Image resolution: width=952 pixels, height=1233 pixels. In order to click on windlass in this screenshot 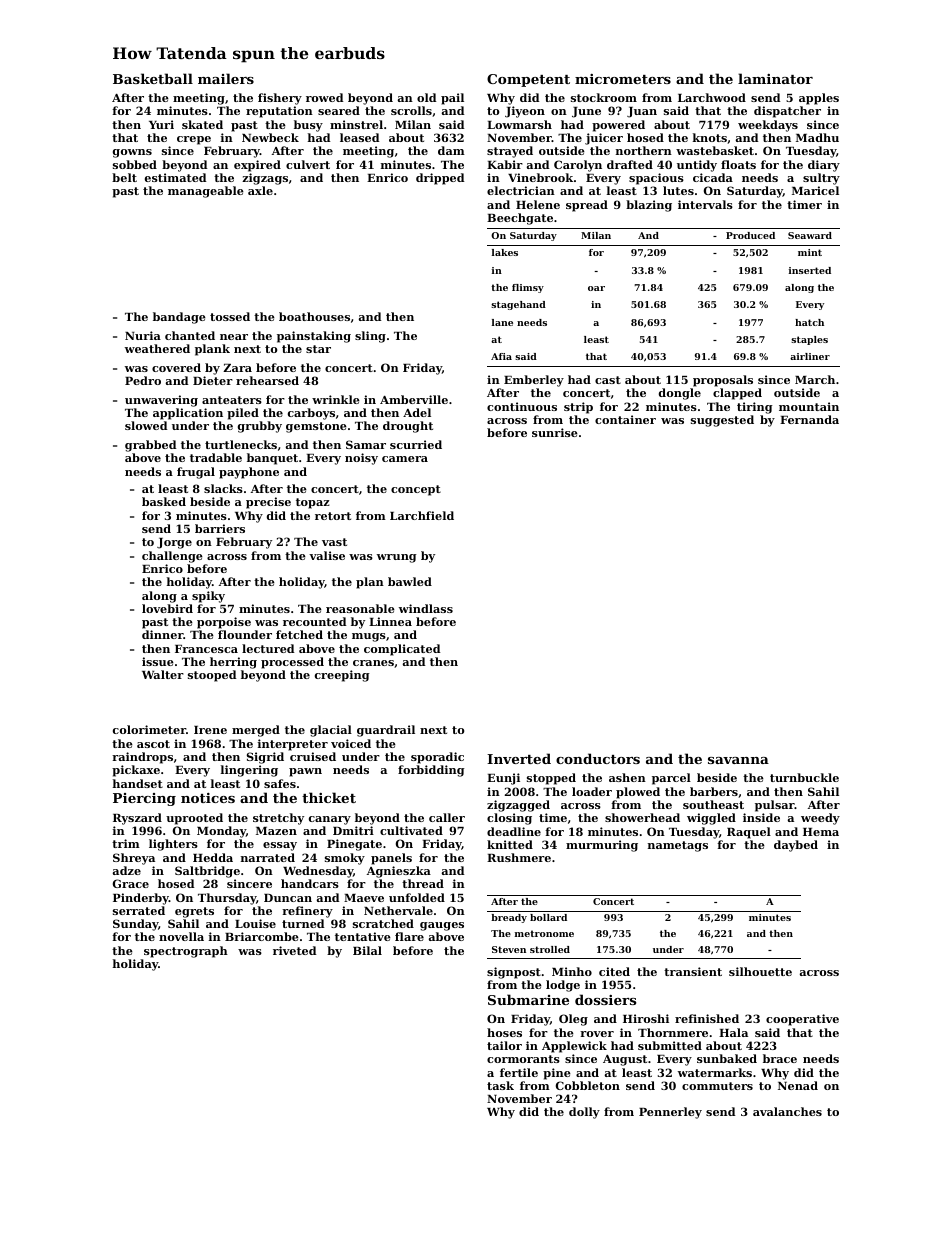, I will do `click(426, 608)`.
